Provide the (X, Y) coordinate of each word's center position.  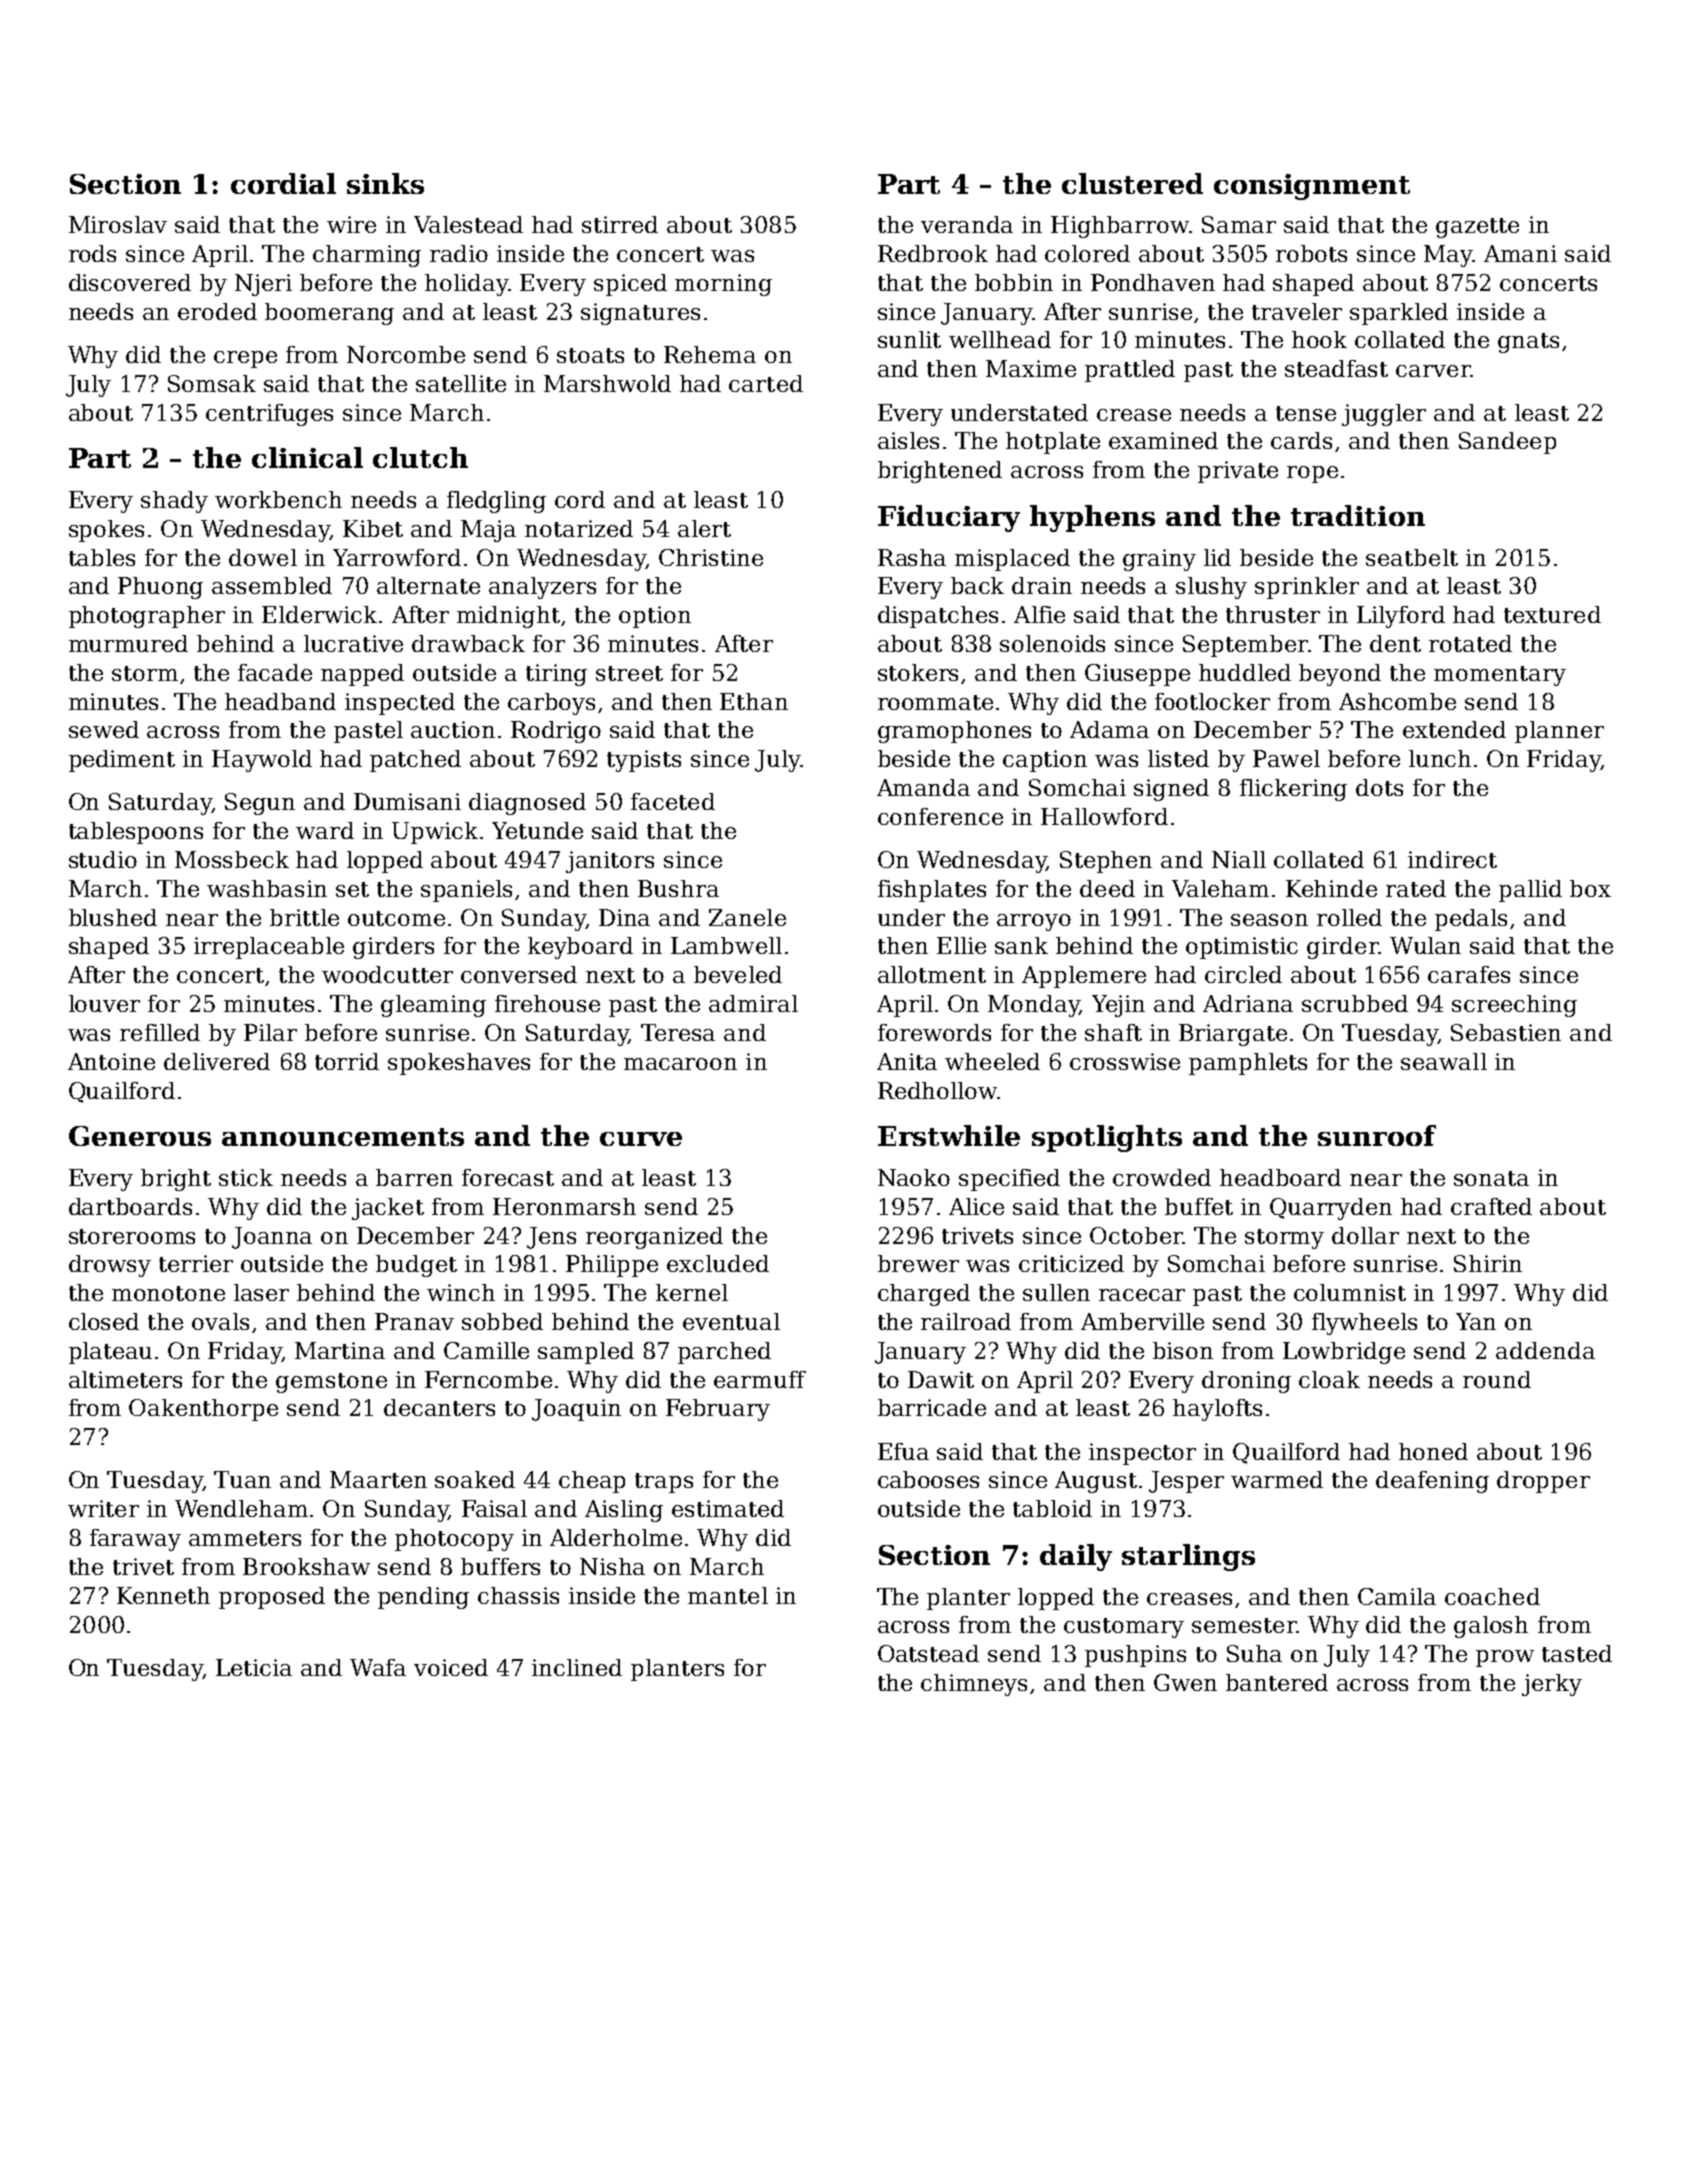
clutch (420, 457)
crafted (1491, 1206)
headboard (1280, 1177)
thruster (1273, 614)
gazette (1477, 228)
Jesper (1186, 1482)
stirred (620, 224)
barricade (932, 1407)
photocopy (454, 1540)
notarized (579, 528)
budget (416, 1266)
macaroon (680, 1064)
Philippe (612, 1266)
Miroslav (118, 224)
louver (104, 1003)
